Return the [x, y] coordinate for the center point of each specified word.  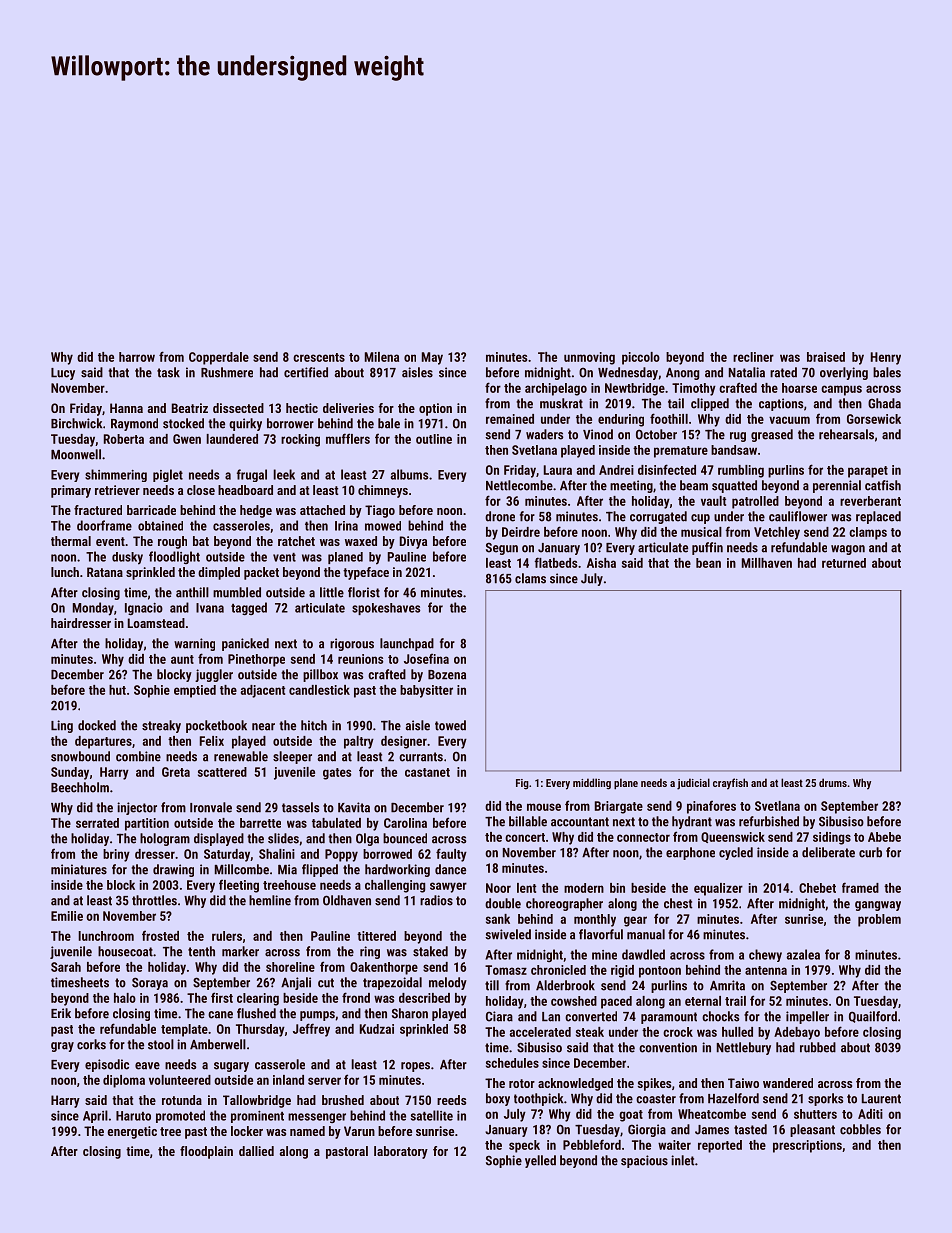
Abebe [884, 837]
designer [404, 742]
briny [116, 855]
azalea [803, 954]
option [435, 409]
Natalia [747, 372]
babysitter [426, 691]
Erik [61, 1013]
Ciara [499, 1016]
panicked [245, 644]
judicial [693, 784]
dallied [256, 1151]
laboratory [401, 1152]
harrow [137, 357]
